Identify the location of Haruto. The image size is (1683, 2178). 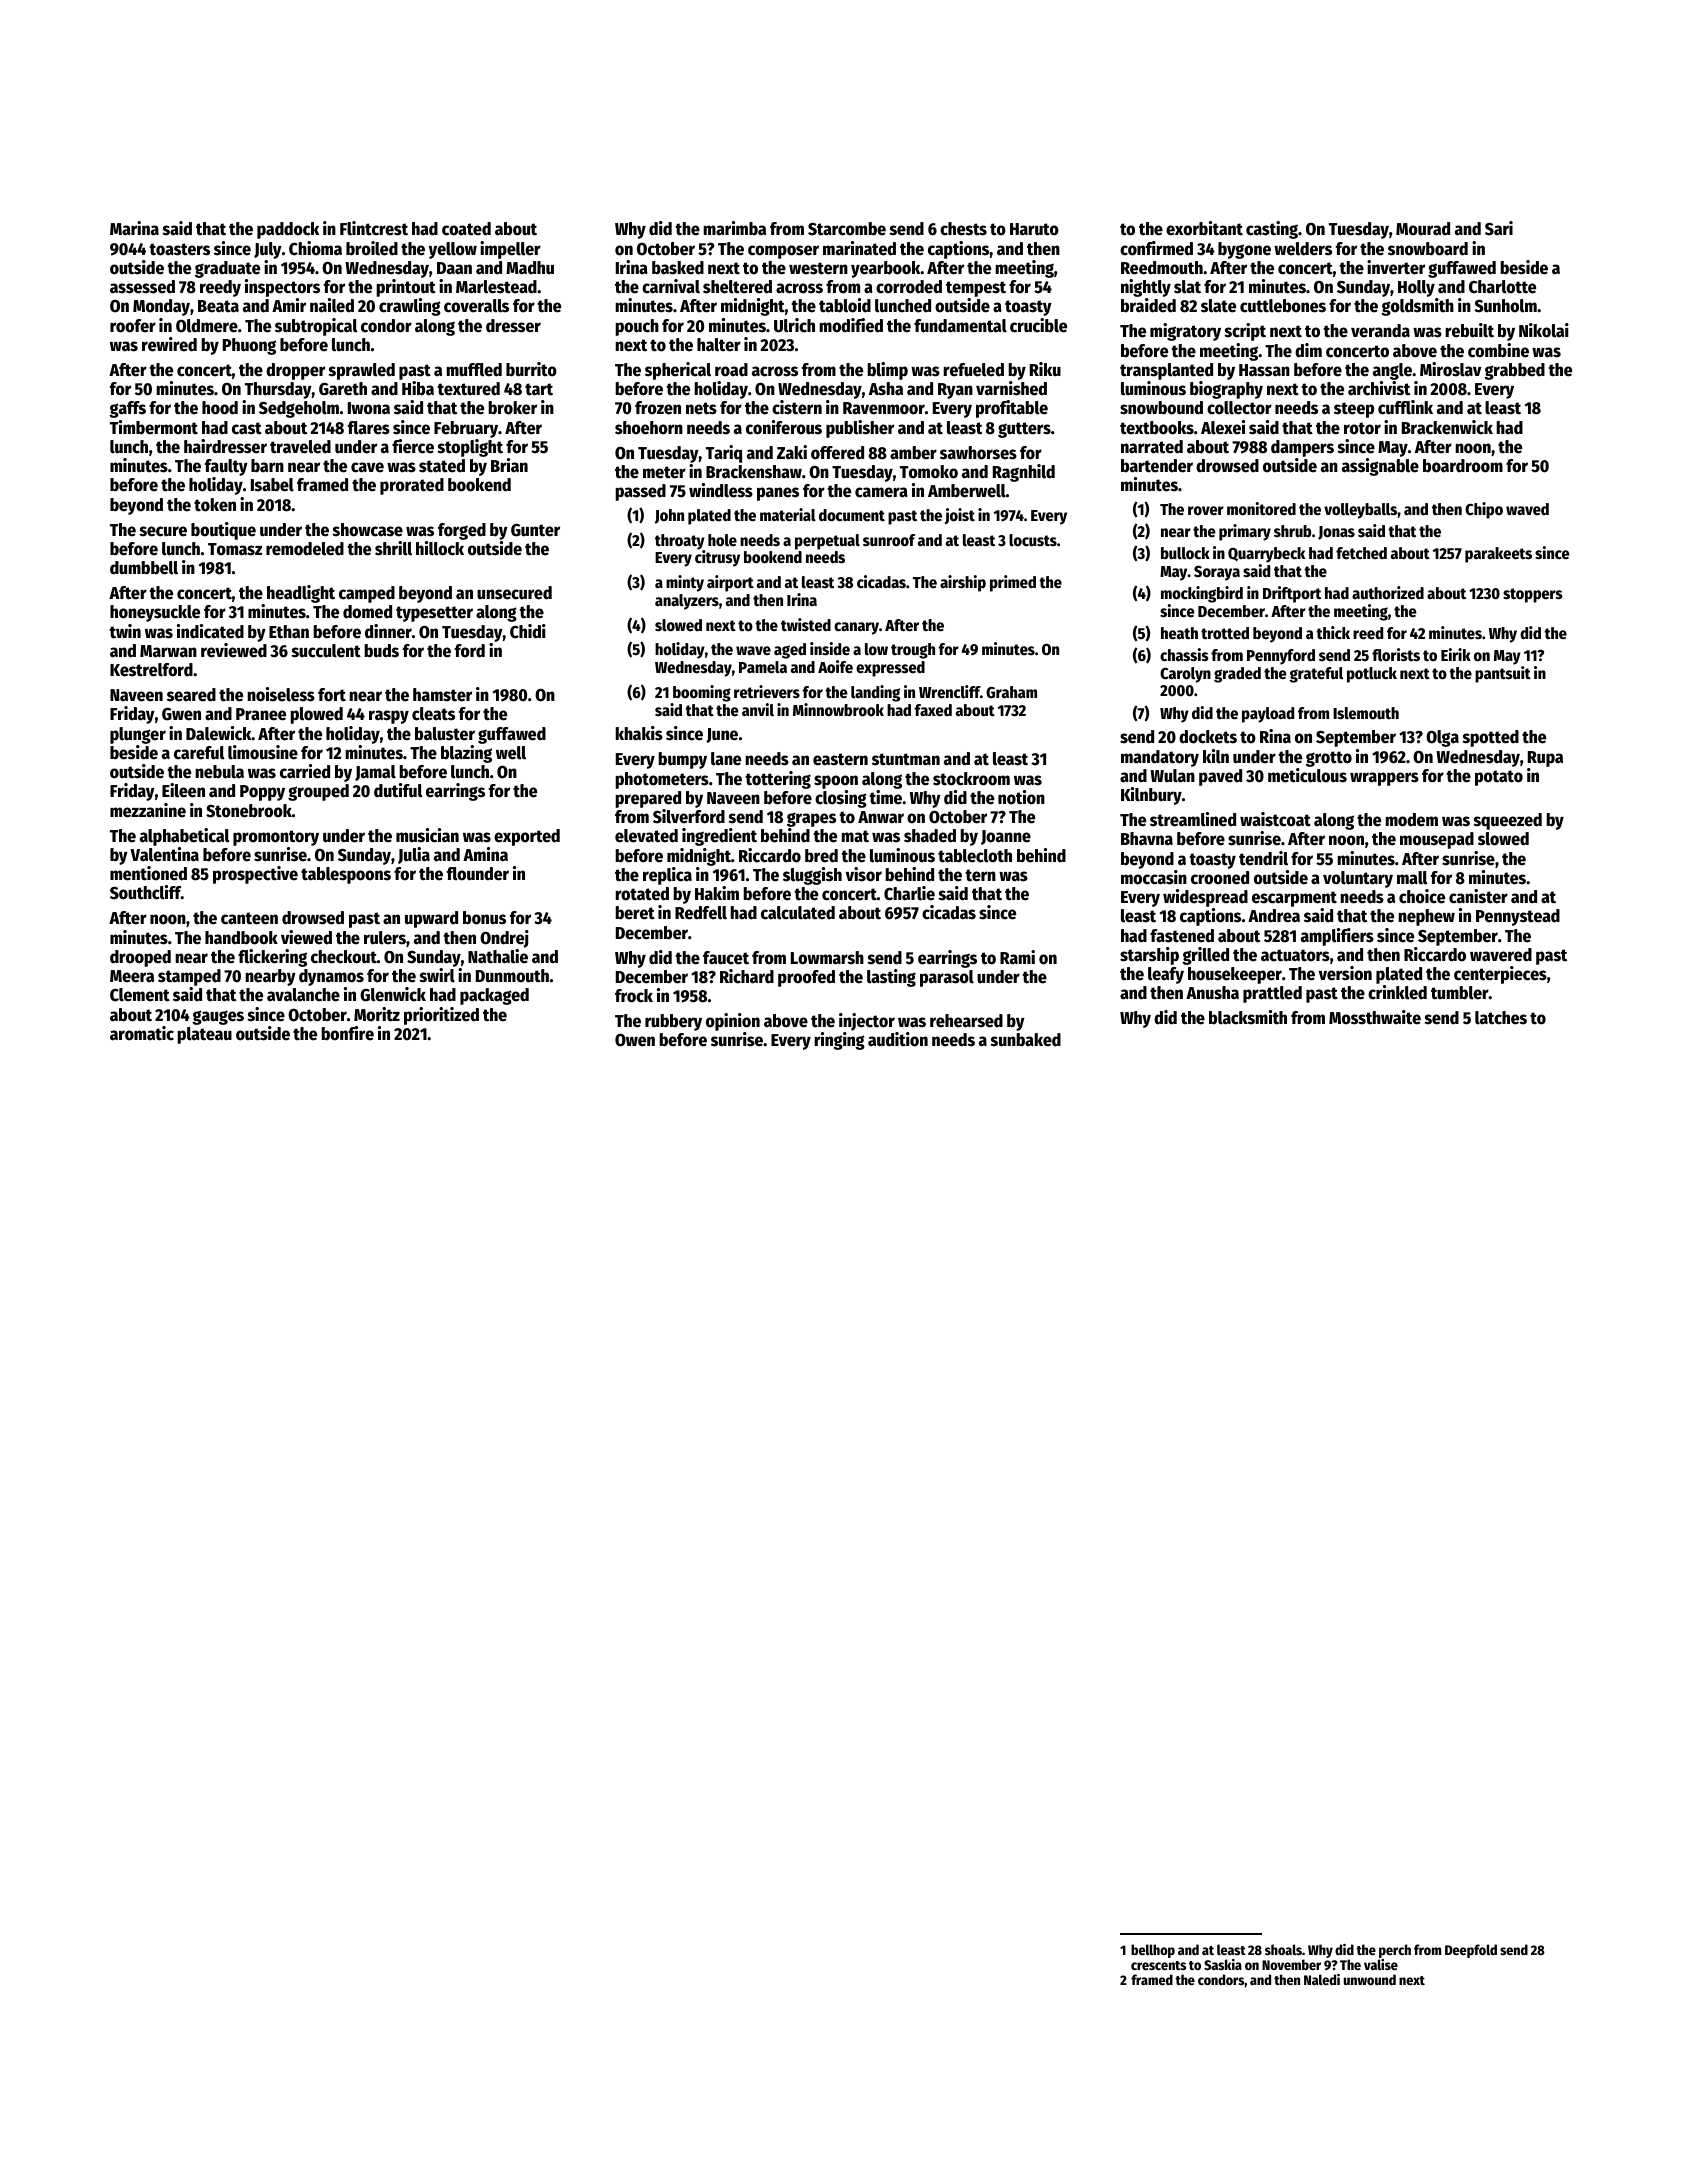
(1034, 229).
